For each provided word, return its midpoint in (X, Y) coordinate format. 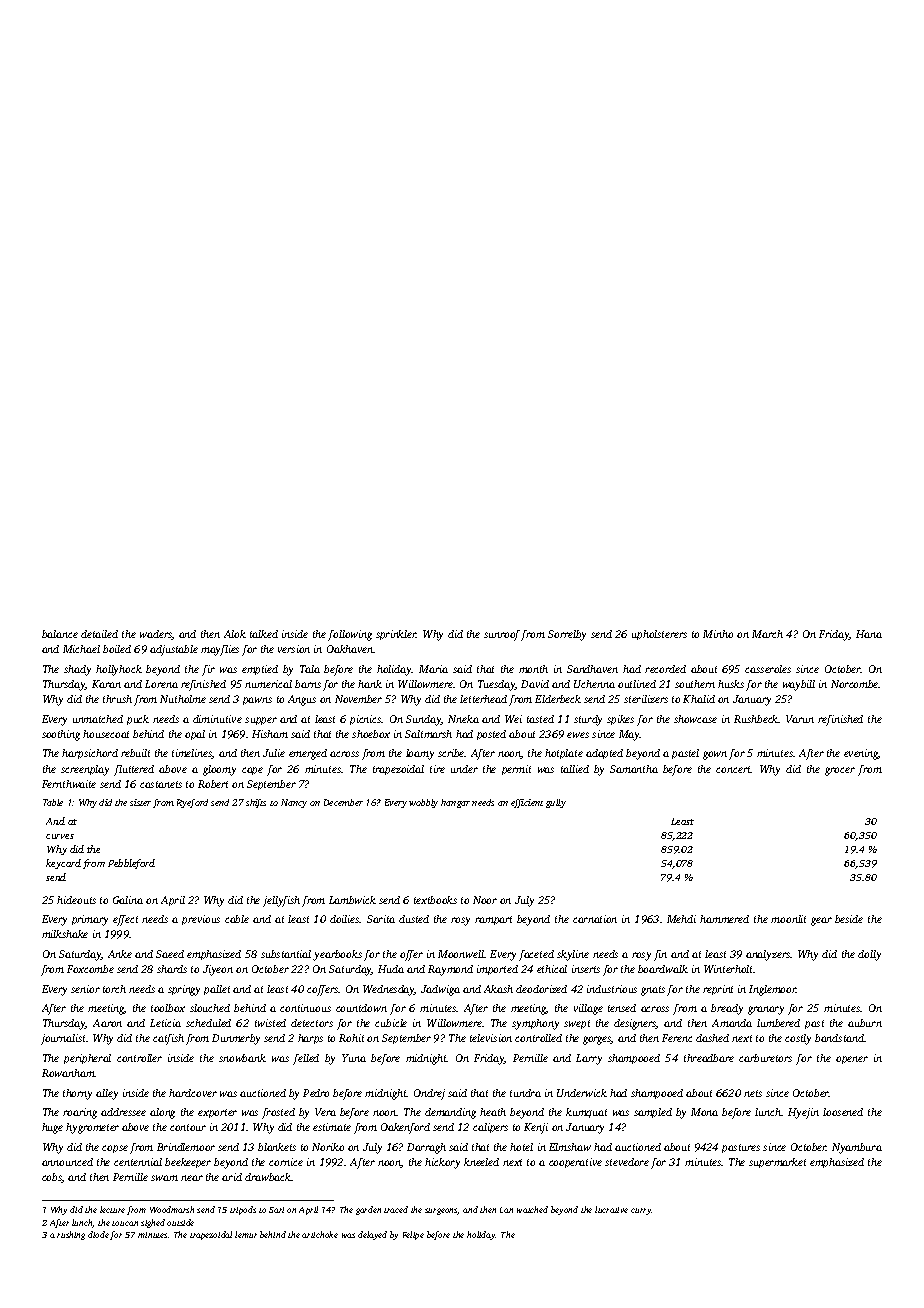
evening (861, 754)
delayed (372, 1235)
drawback (268, 1177)
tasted (540, 719)
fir (208, 670)
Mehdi (681, 919)
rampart (493, 920)
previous (201, 920)
